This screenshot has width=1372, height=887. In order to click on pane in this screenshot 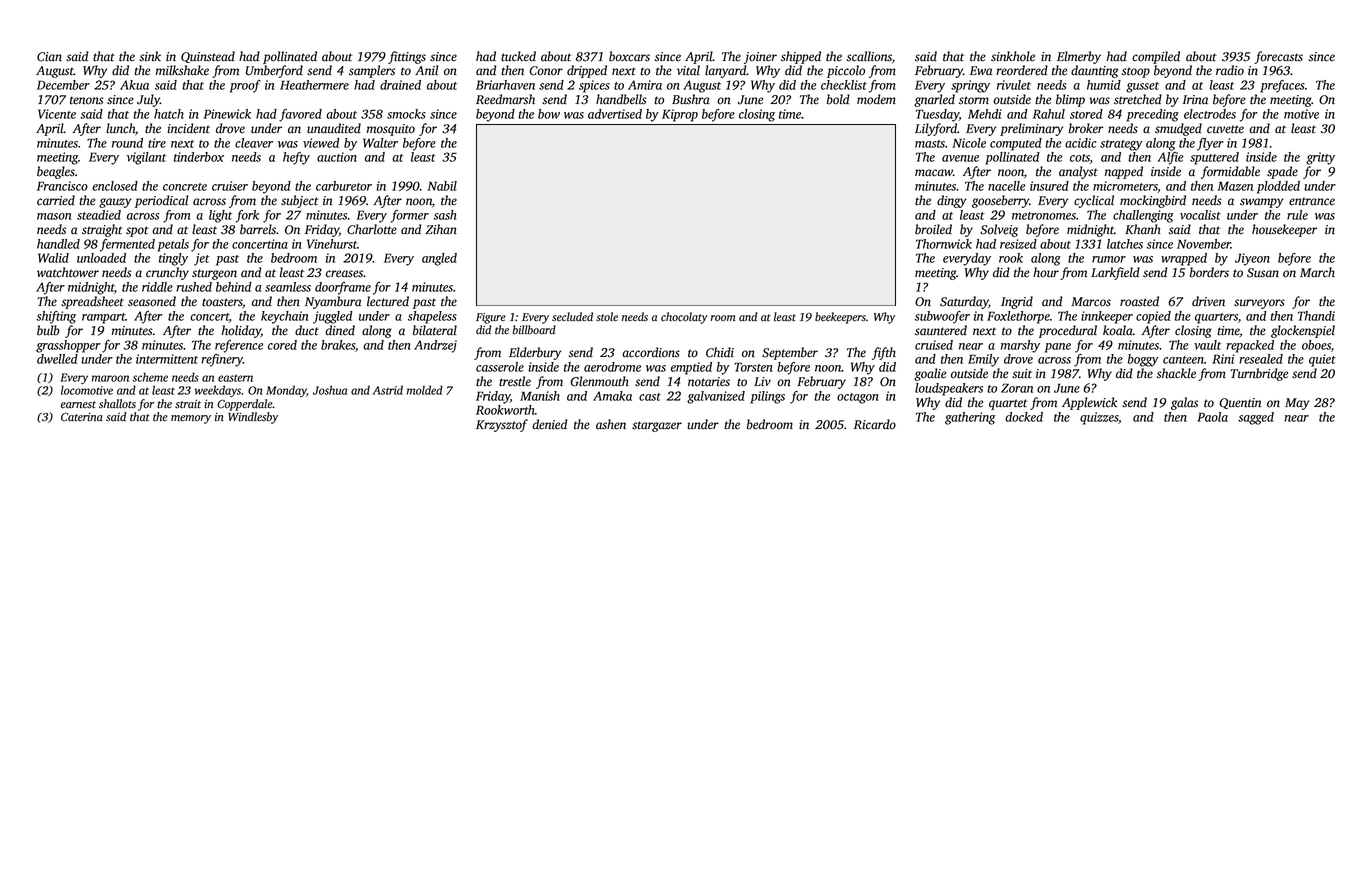, I will do `click(1058, 348)`.
